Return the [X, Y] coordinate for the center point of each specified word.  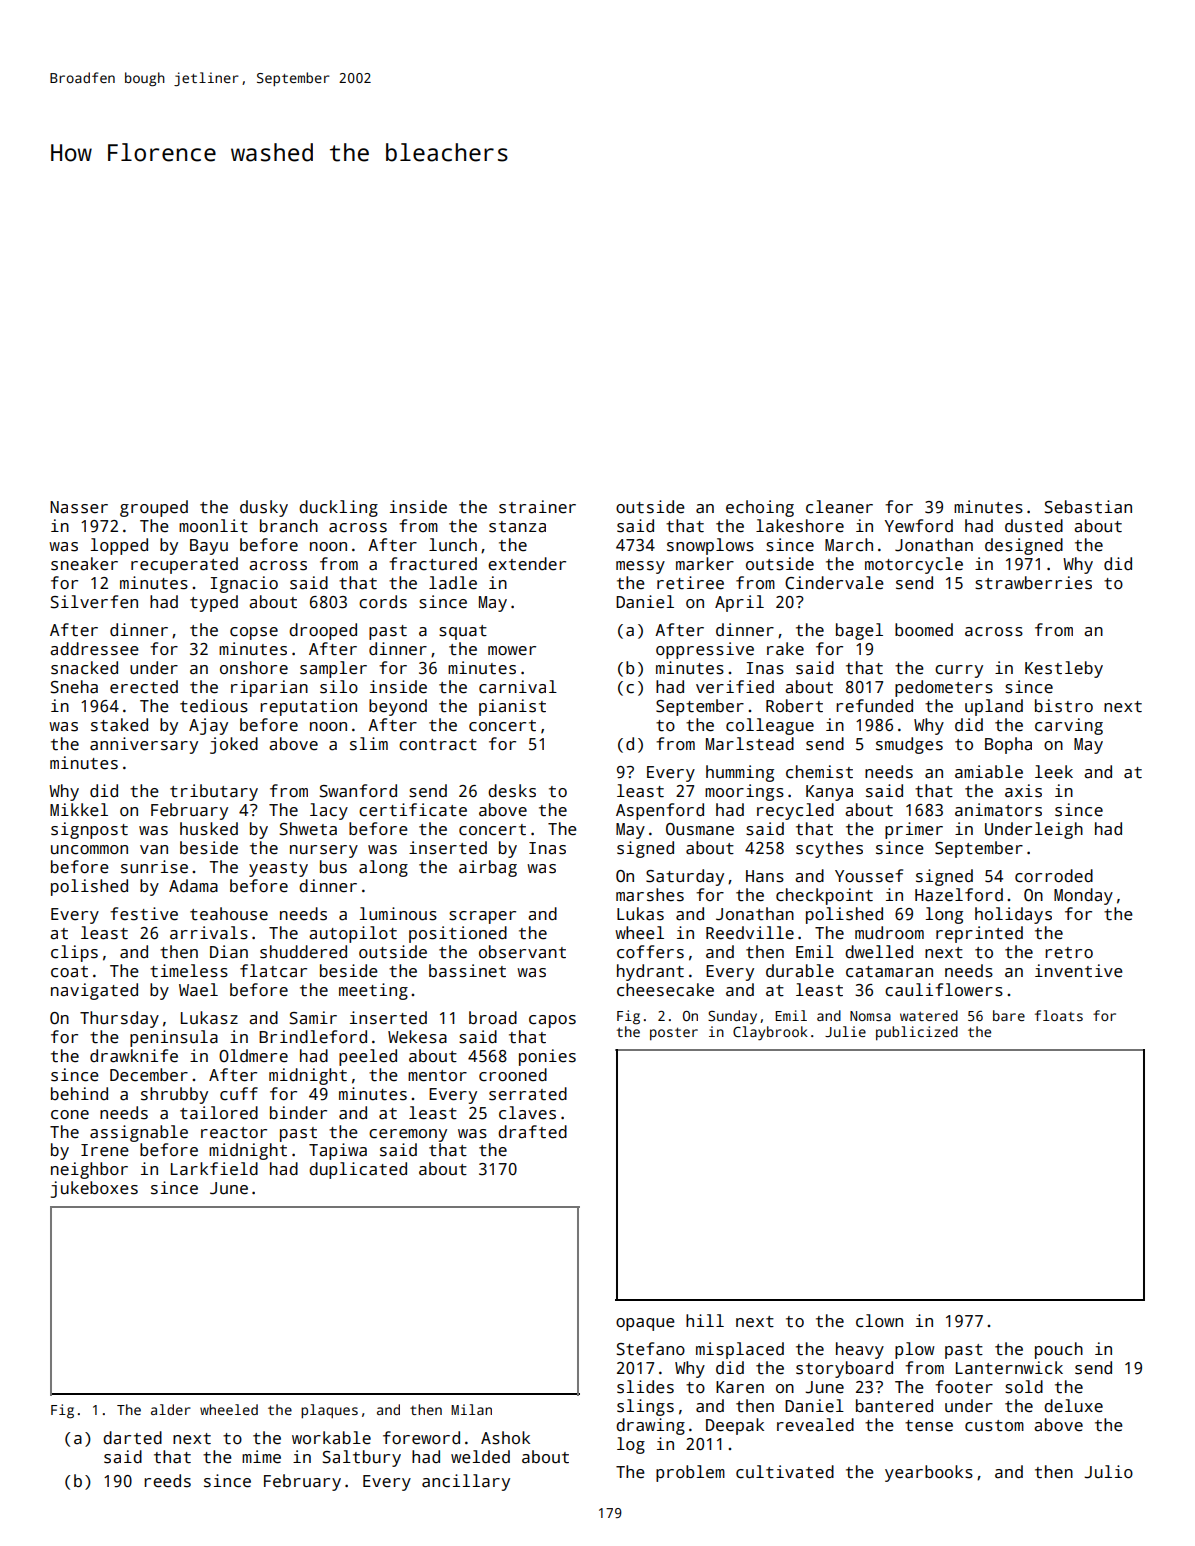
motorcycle [914, 565]
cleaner [839, 507]
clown [879, 1321]
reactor [234, 1133]
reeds [167, 1481]
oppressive [705, 650]
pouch [1059, 1350]
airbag [488, 868]
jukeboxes [94, 1189]
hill [705, 1320]
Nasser [79, 507]
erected [144, 687]
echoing [760, 508]
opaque [645, 1324]
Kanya [829, 793]
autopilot [353, 934]
